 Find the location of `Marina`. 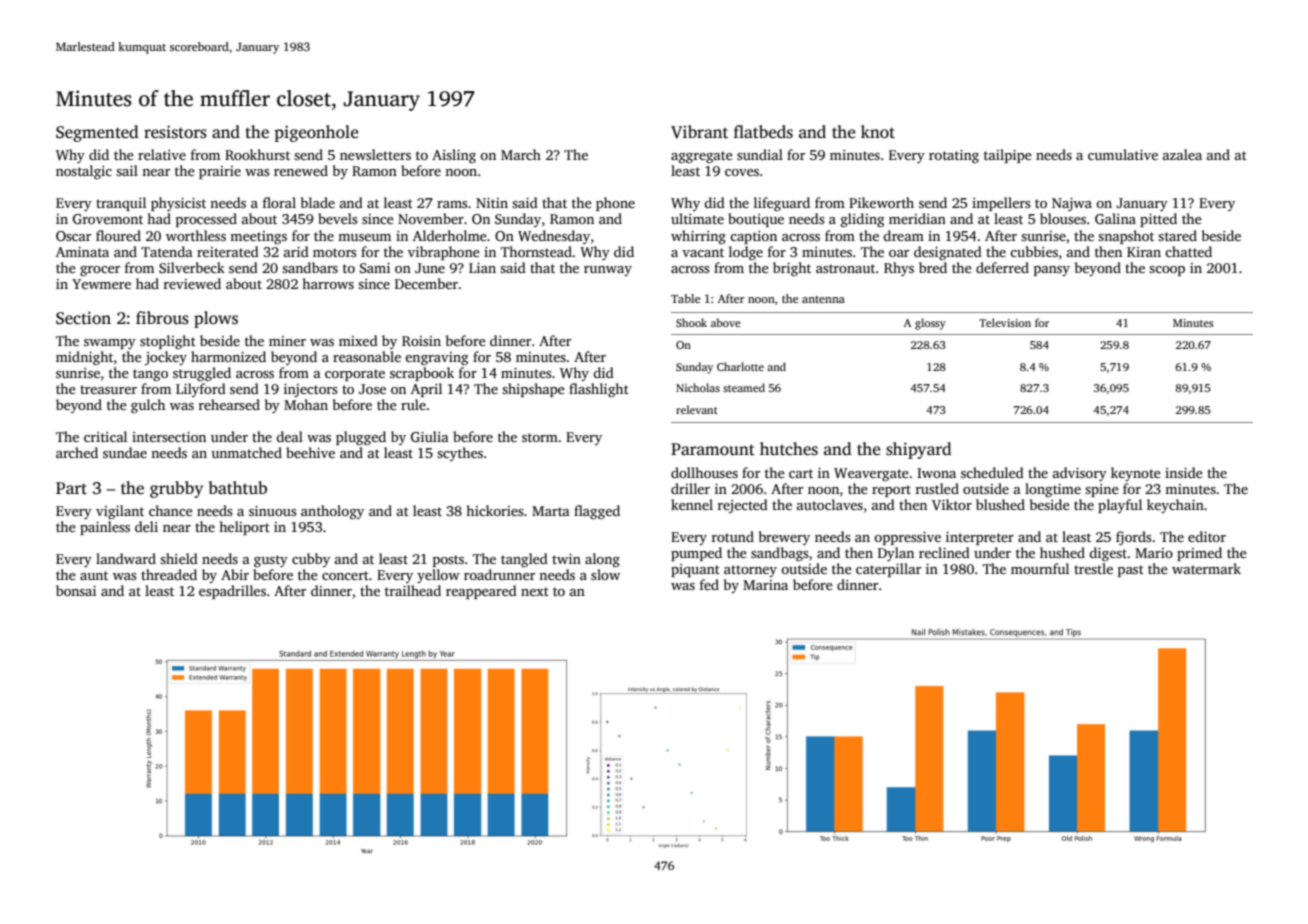

Marina is located at coordinates (765, 585).
